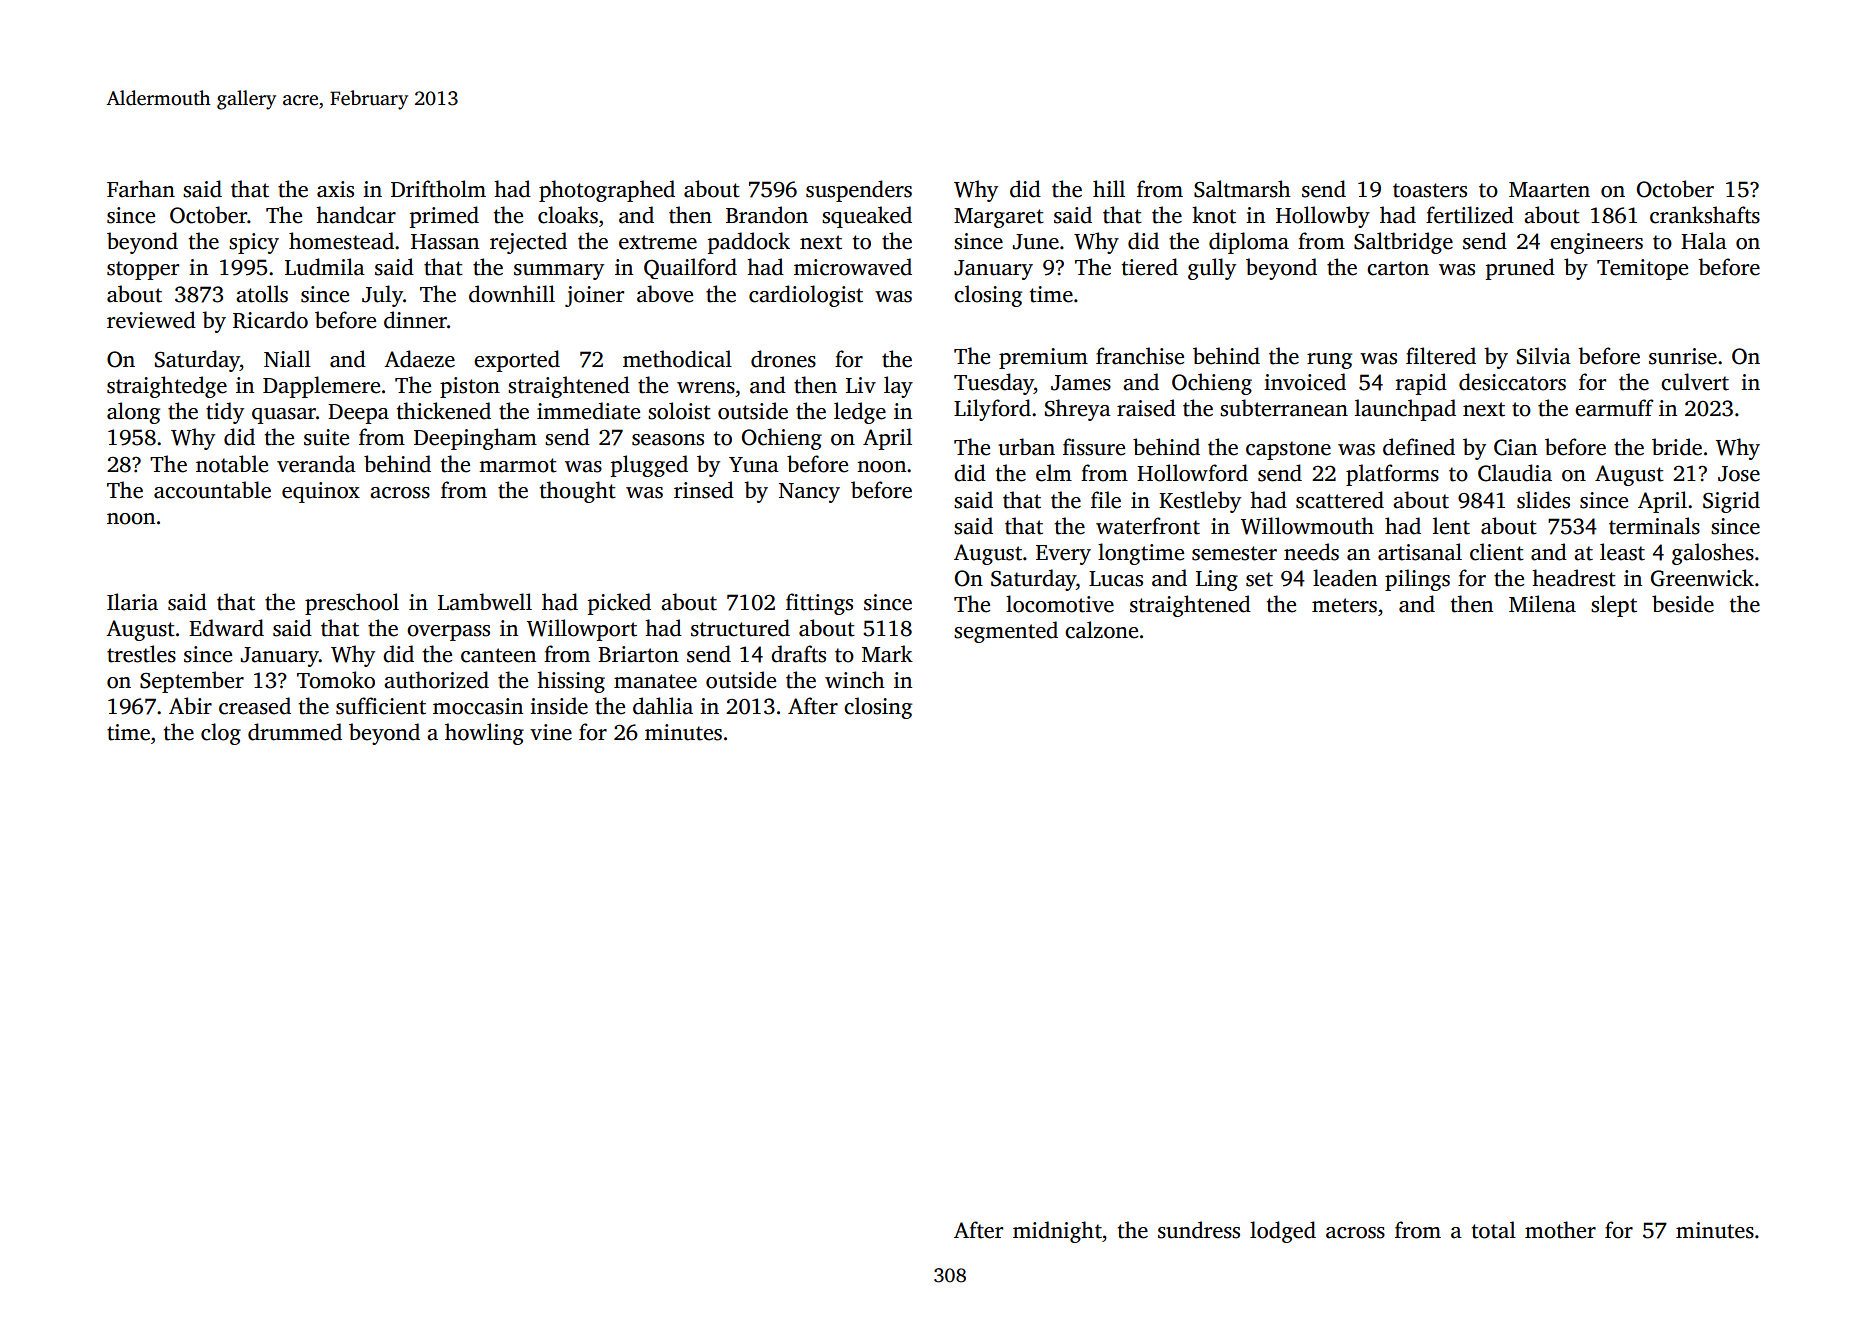 This image has width=1867, height=1320. What do you see at coordinates (1199, 1230) in the image?
I see `sundress` at bounding box center [1199, 1230].
